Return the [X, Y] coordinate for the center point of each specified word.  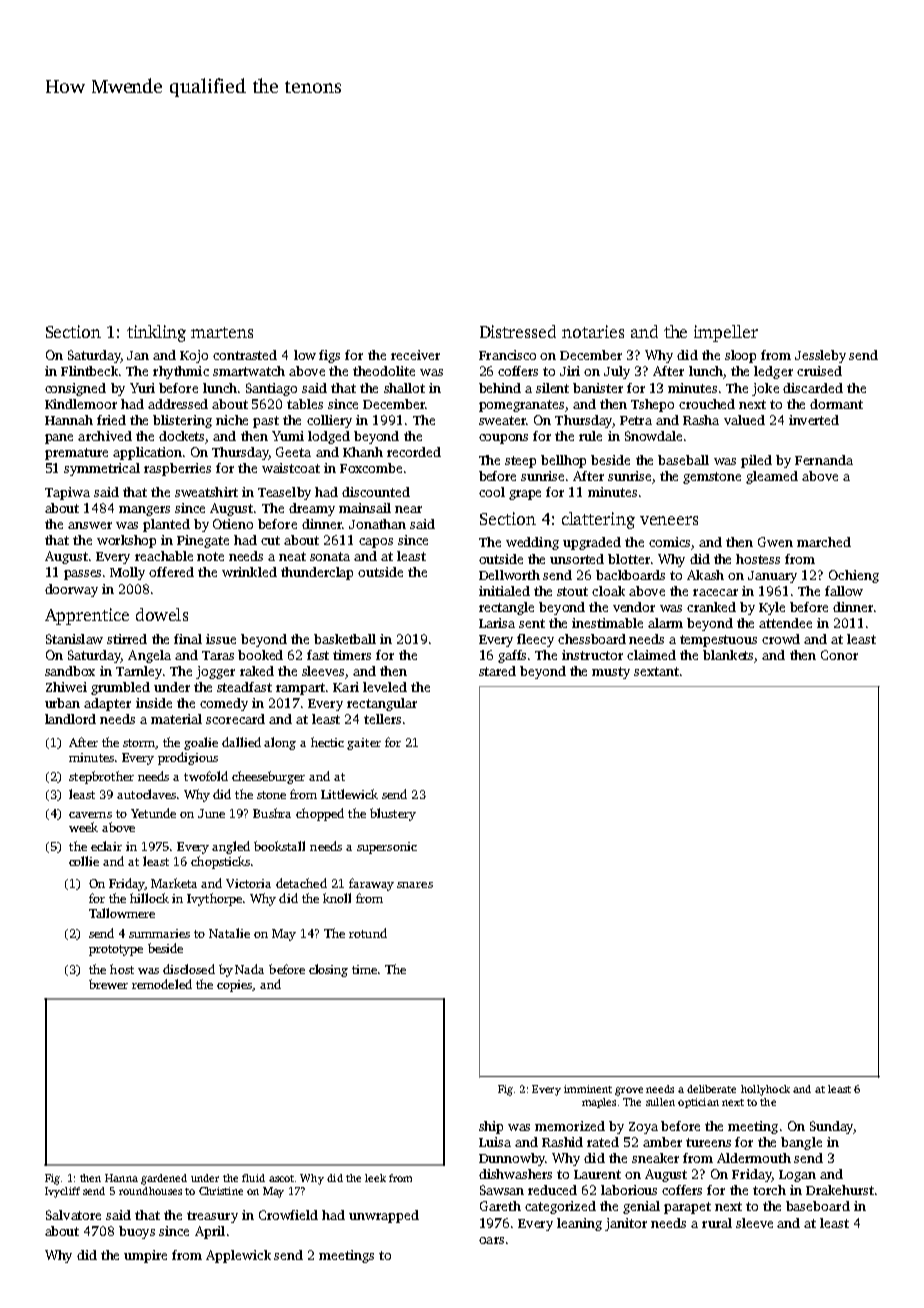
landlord [70, 719]
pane [59, 439]
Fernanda [824, 460]
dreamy [312, 509]
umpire [145, 1256]
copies [235, 986]
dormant [836, 404]
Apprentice [87, 616]
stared [497, 671]
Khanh [363, 452]
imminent [588, 1089]
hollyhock [765, 1090]
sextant [656, 671]
